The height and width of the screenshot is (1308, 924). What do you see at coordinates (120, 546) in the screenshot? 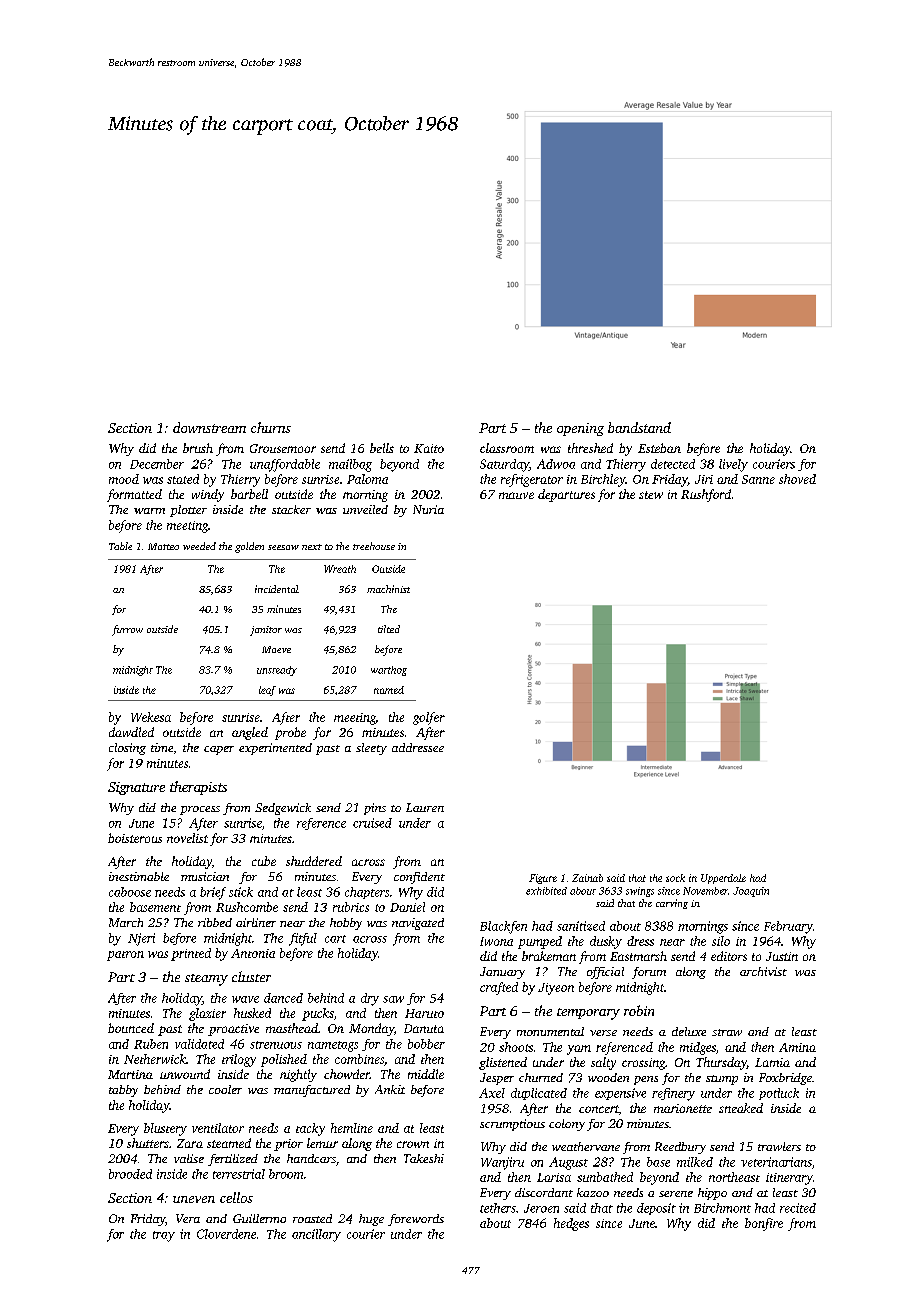
I see `Table` at bounding box center [120, 546].
